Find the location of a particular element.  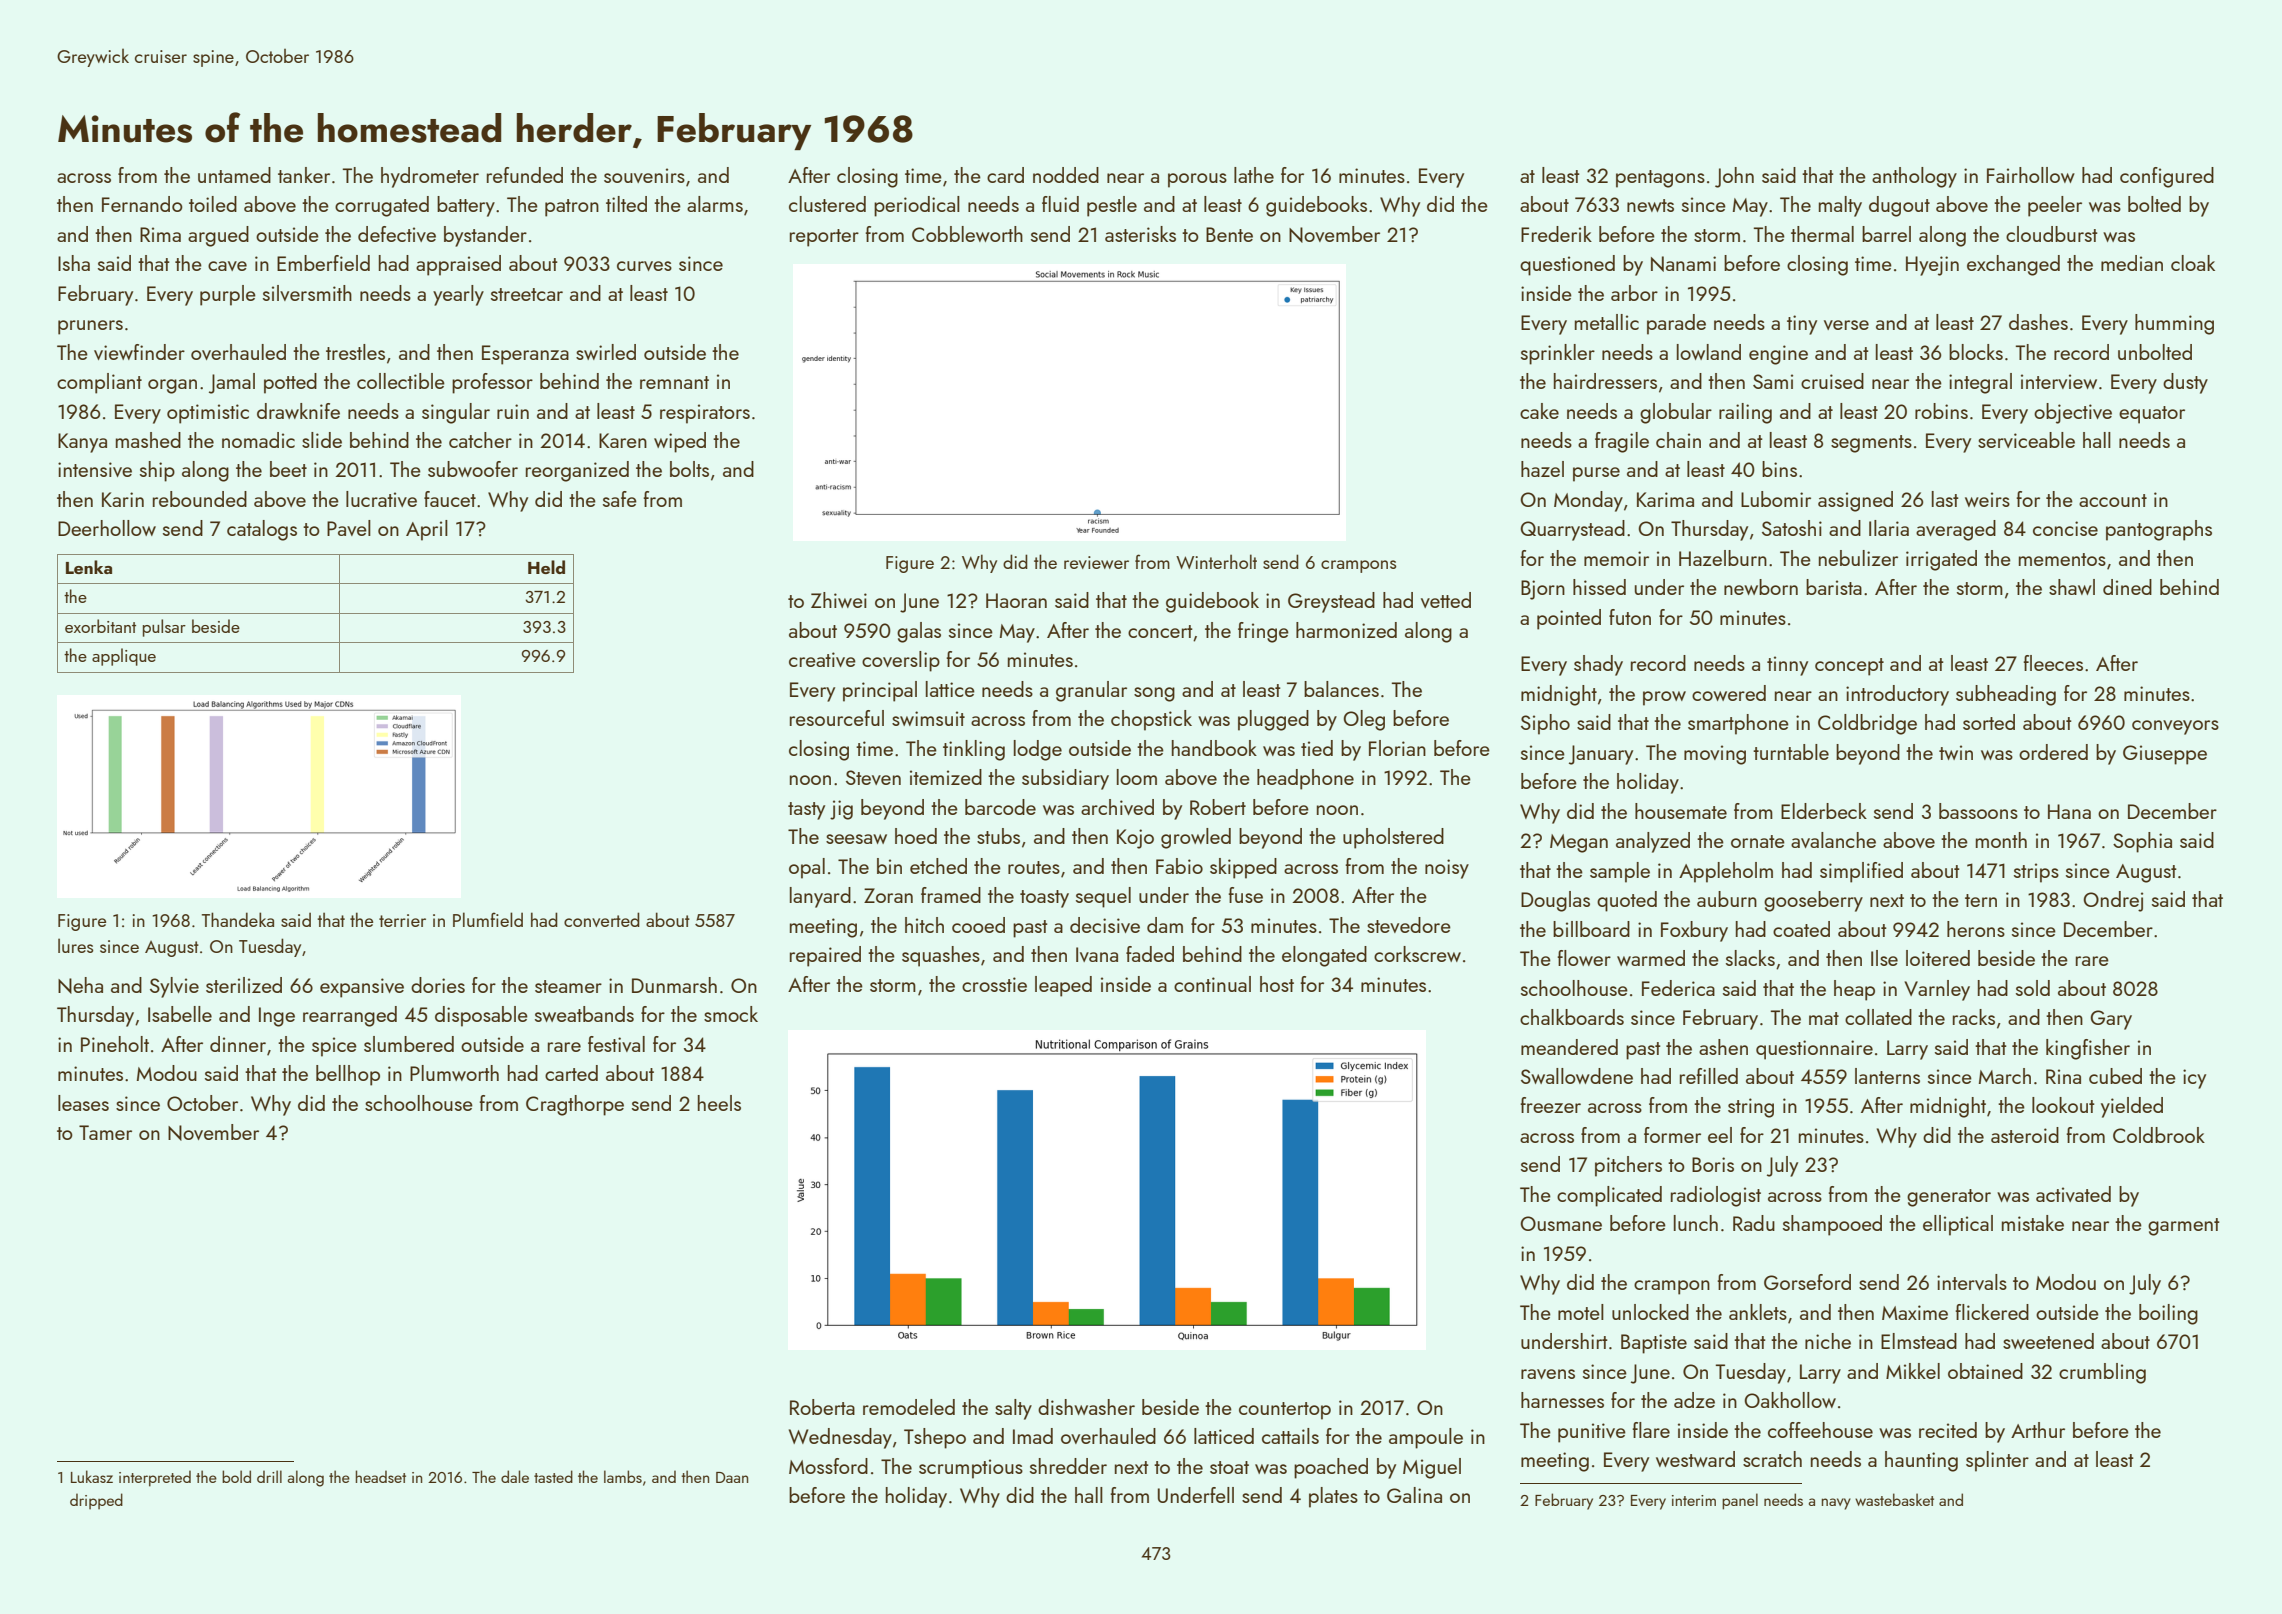

Thandeka is located at coordinates (238, 919).
